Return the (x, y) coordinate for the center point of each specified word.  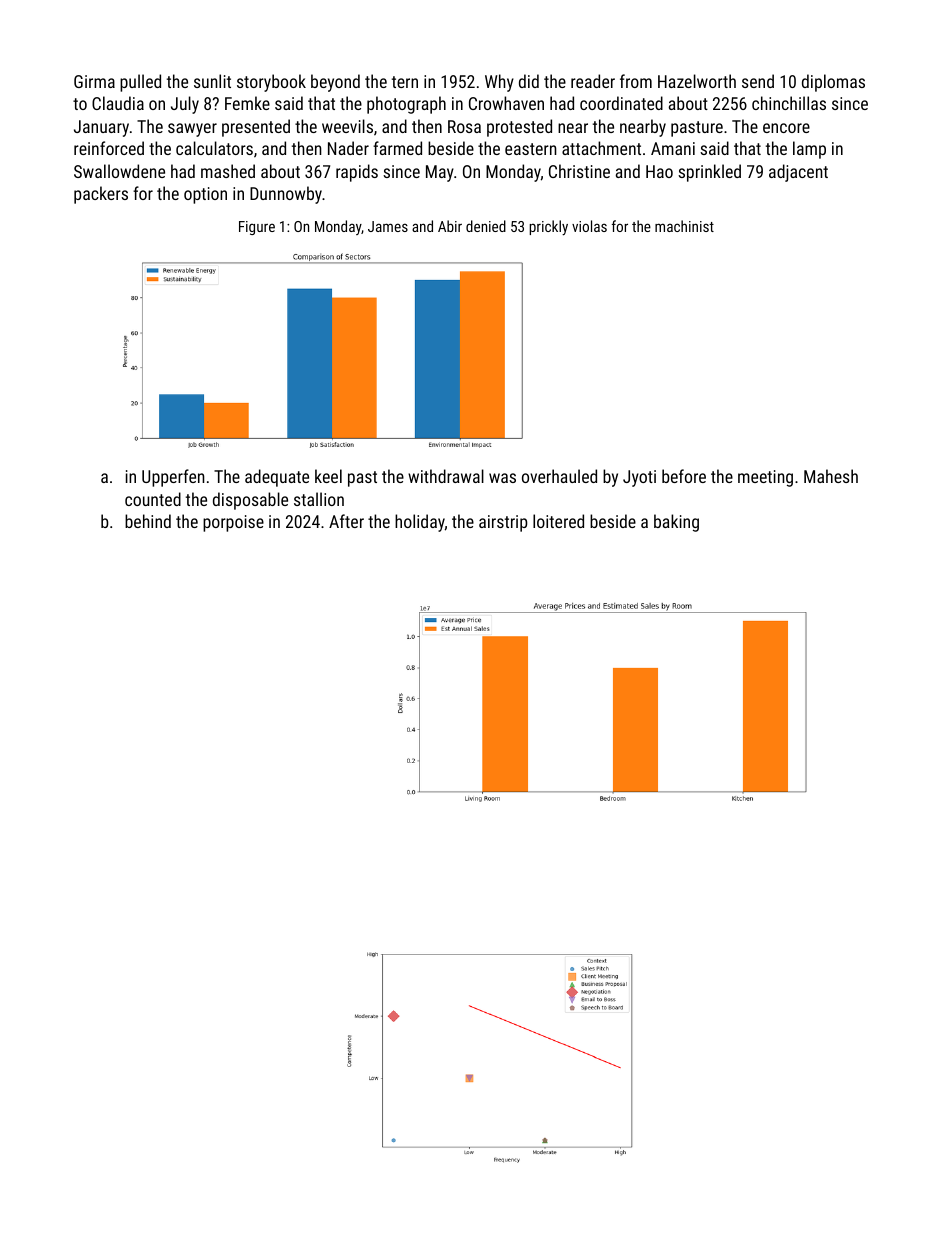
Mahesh (831, 476)
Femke (247, 103)
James (388, 226)
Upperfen (173, 478)
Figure (257, 228)
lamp (809, 150)
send (758, 81)
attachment (601, 148)
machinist (684, 226)
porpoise (233, 523)
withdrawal (446, 476)
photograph (406, 105)
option (205, 195)
